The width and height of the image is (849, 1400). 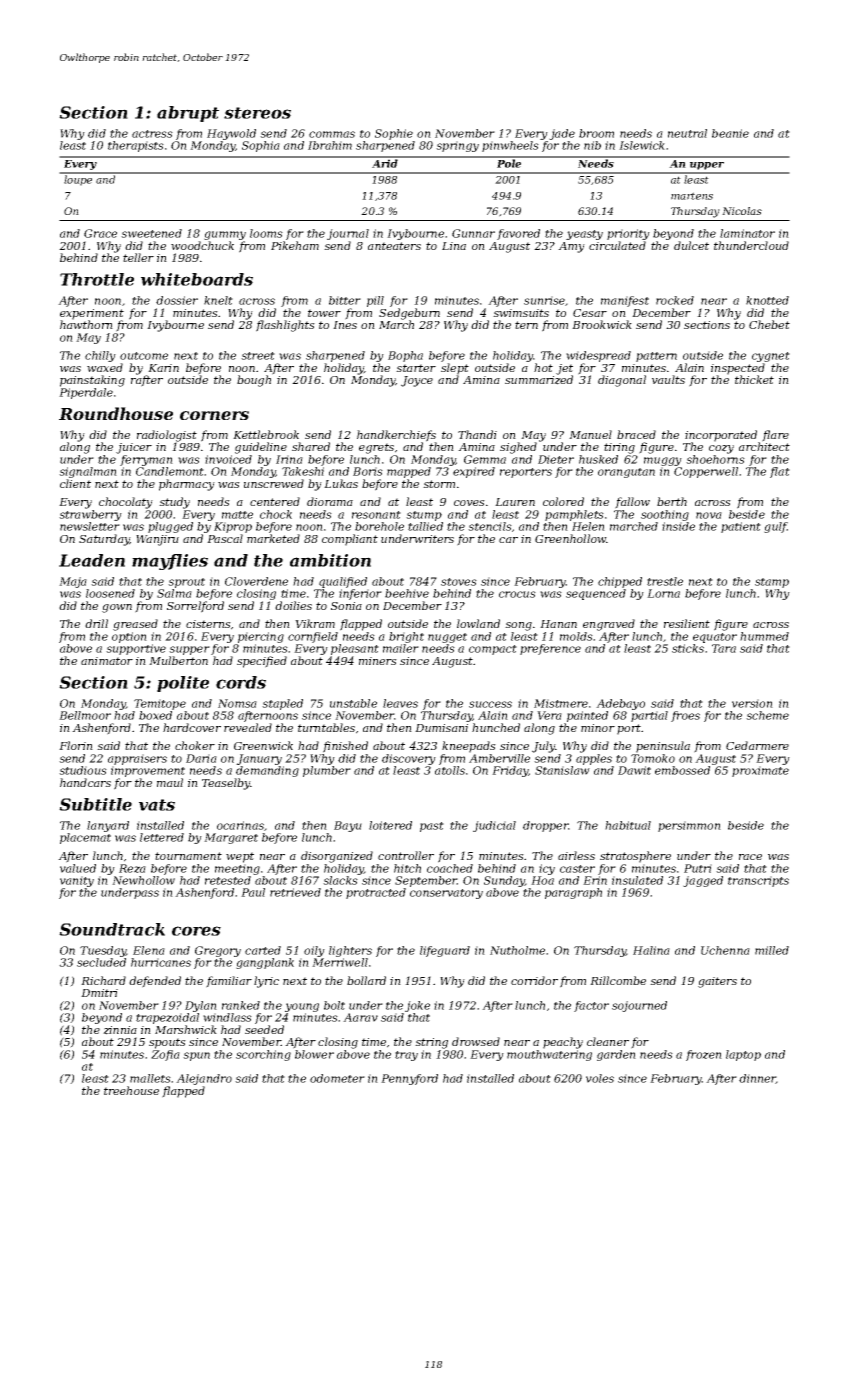 I want to click on Alejandro, so click(x=204, y=1079).
